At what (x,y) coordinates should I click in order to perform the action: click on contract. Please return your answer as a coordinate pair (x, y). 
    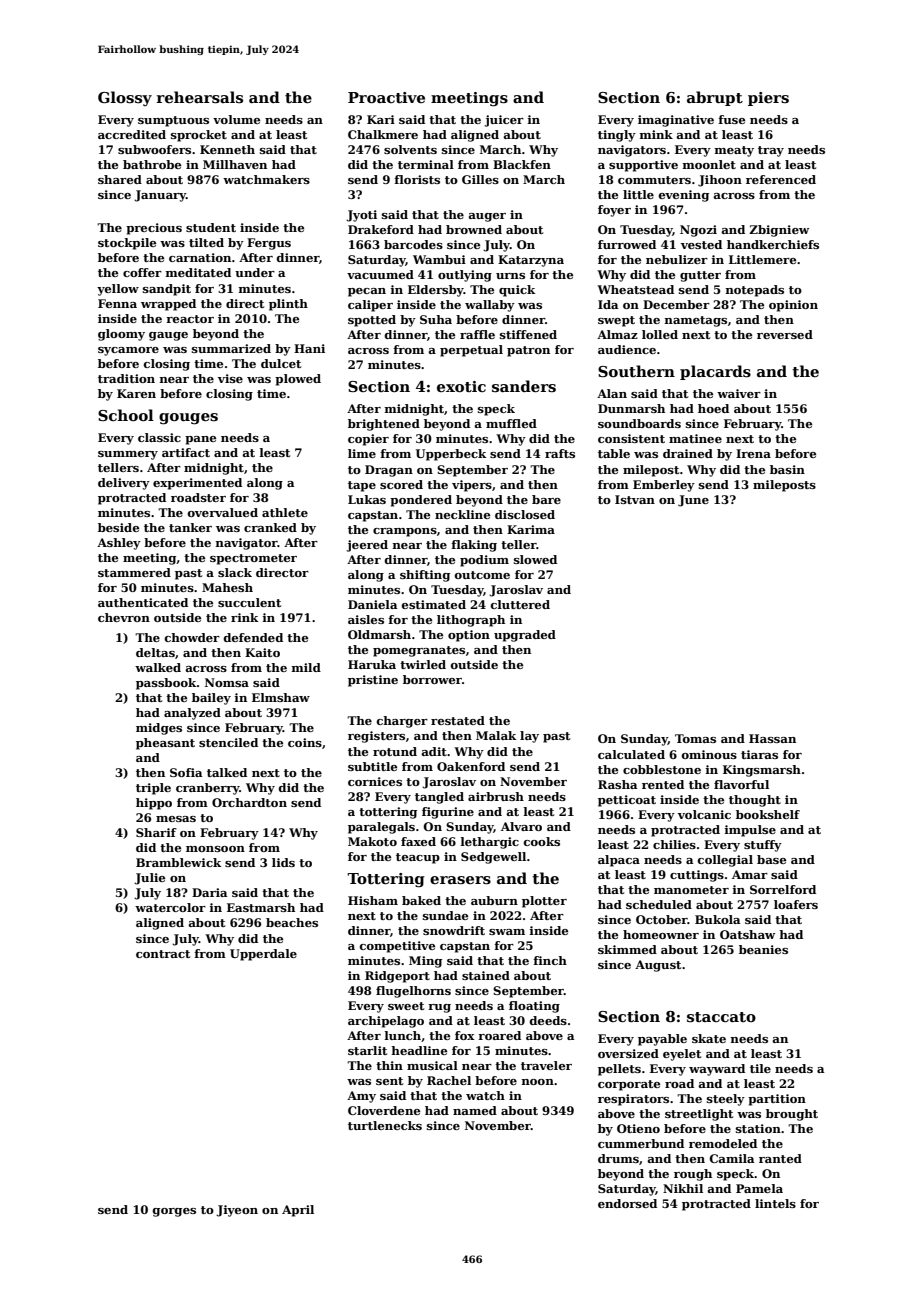
    Looking at the image, I should click on (163, 954).
